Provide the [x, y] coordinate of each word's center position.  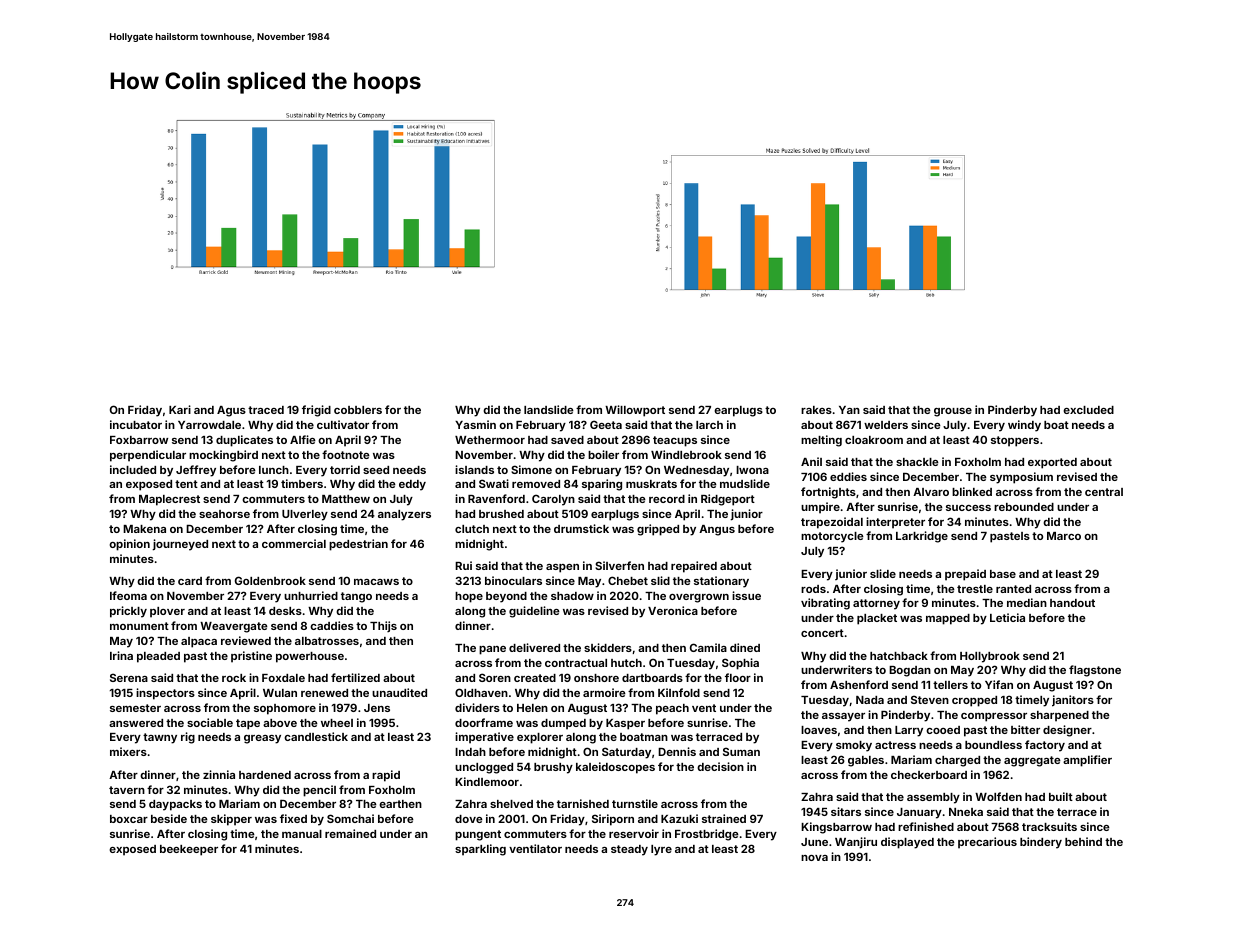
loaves [819, 730]
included [133, 469]
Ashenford [859, 684]
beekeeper [189, 850]
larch [709, 425]
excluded [1088, 410]
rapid [386, 776]
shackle [917, 462]
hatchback [899, 656]
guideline [534, 612]
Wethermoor [490, 440]
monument [139, 626]
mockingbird [223, 456]
